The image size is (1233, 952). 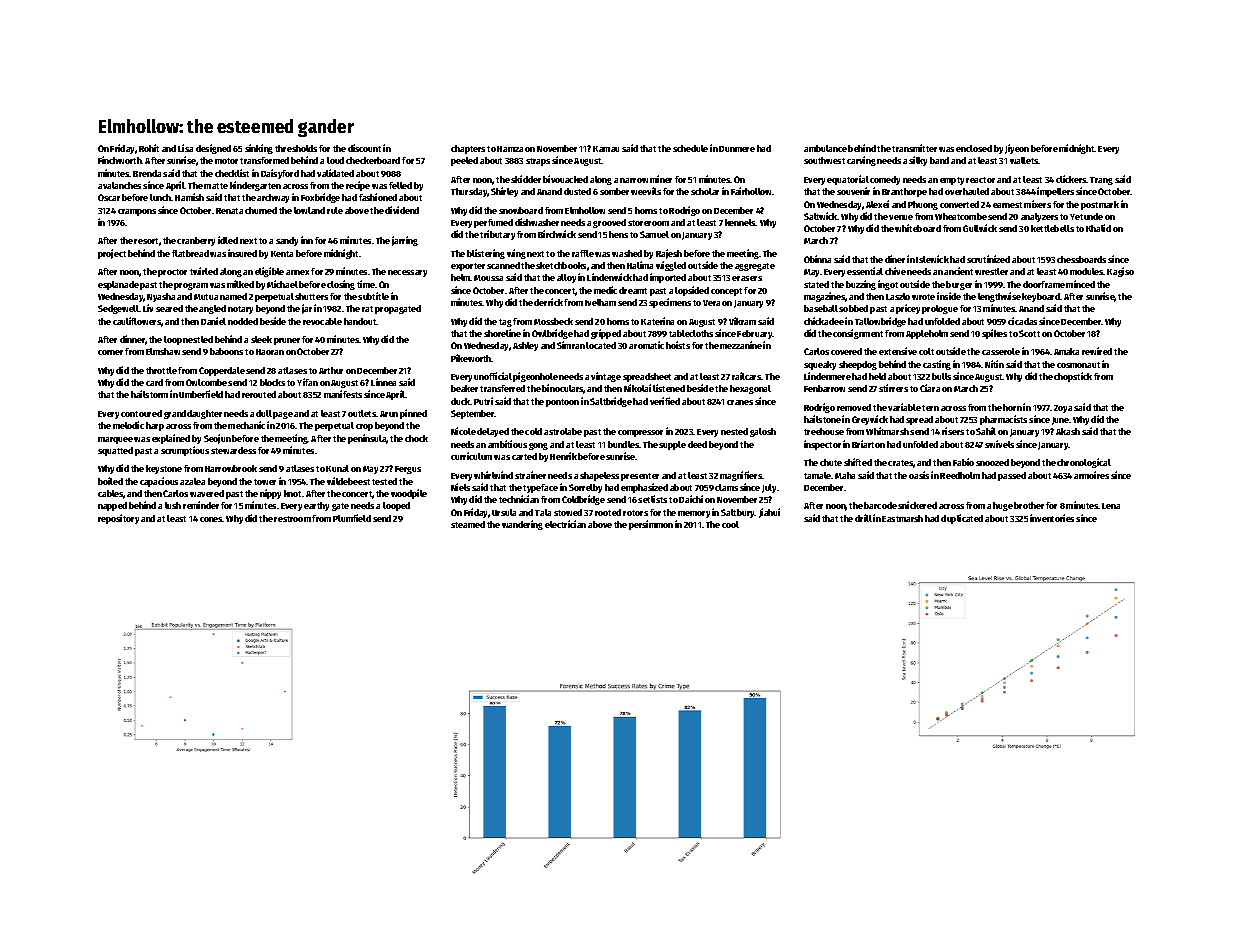 I want to click on Kamau, so click(x=606, y=149).
